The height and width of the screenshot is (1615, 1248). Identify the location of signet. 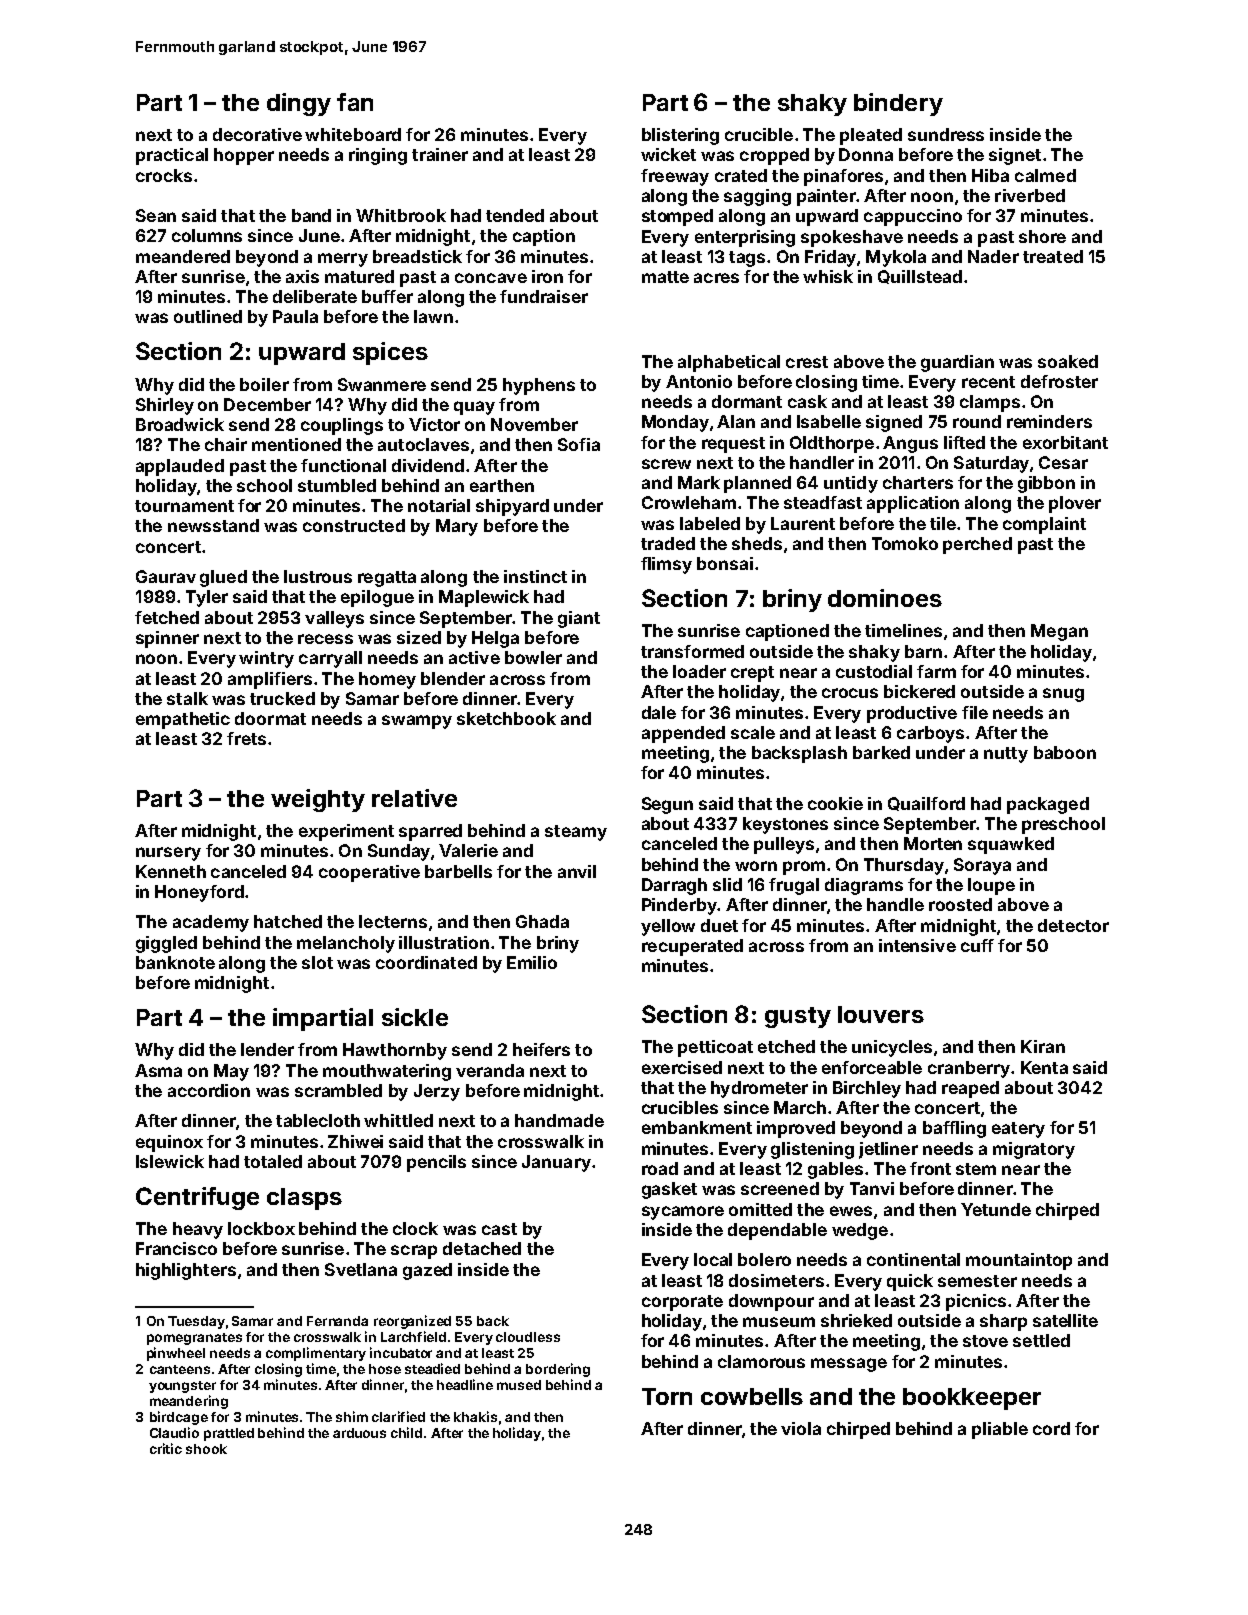
(1015, 156).
